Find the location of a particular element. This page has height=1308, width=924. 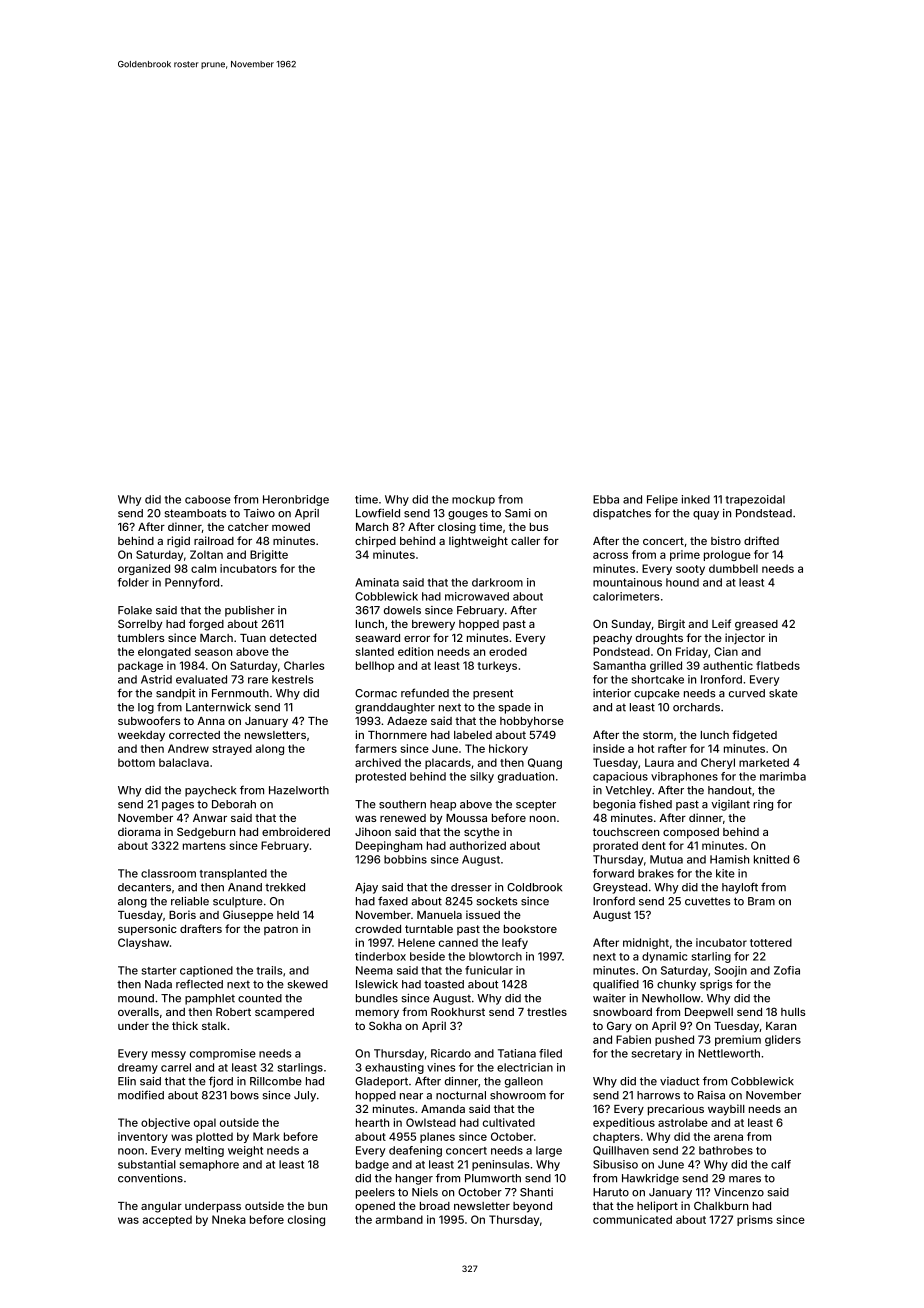

Vetchley is located at coordinates (628, 791).
